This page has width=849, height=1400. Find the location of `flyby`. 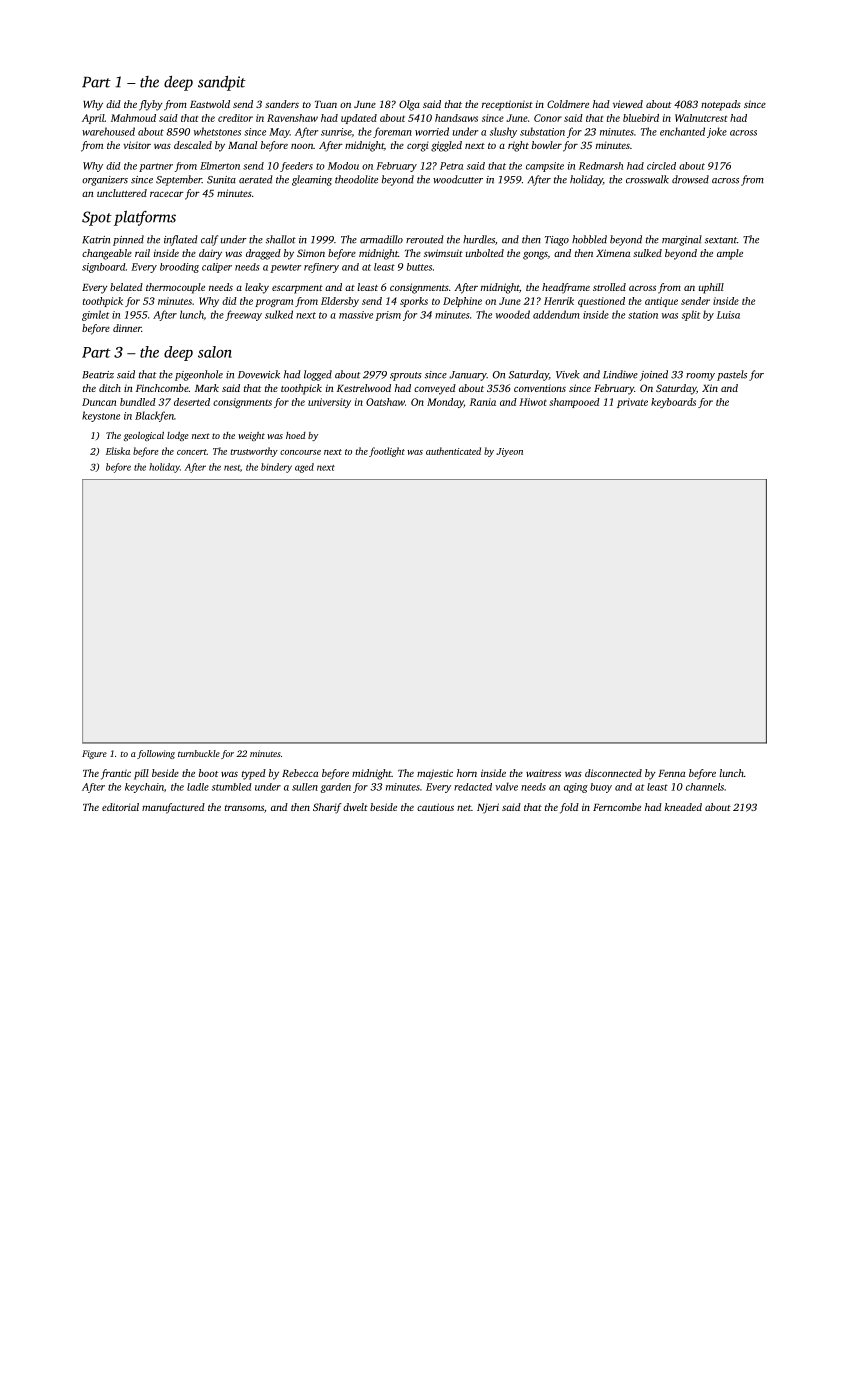

flyby is located at coordinates (151, 105).
